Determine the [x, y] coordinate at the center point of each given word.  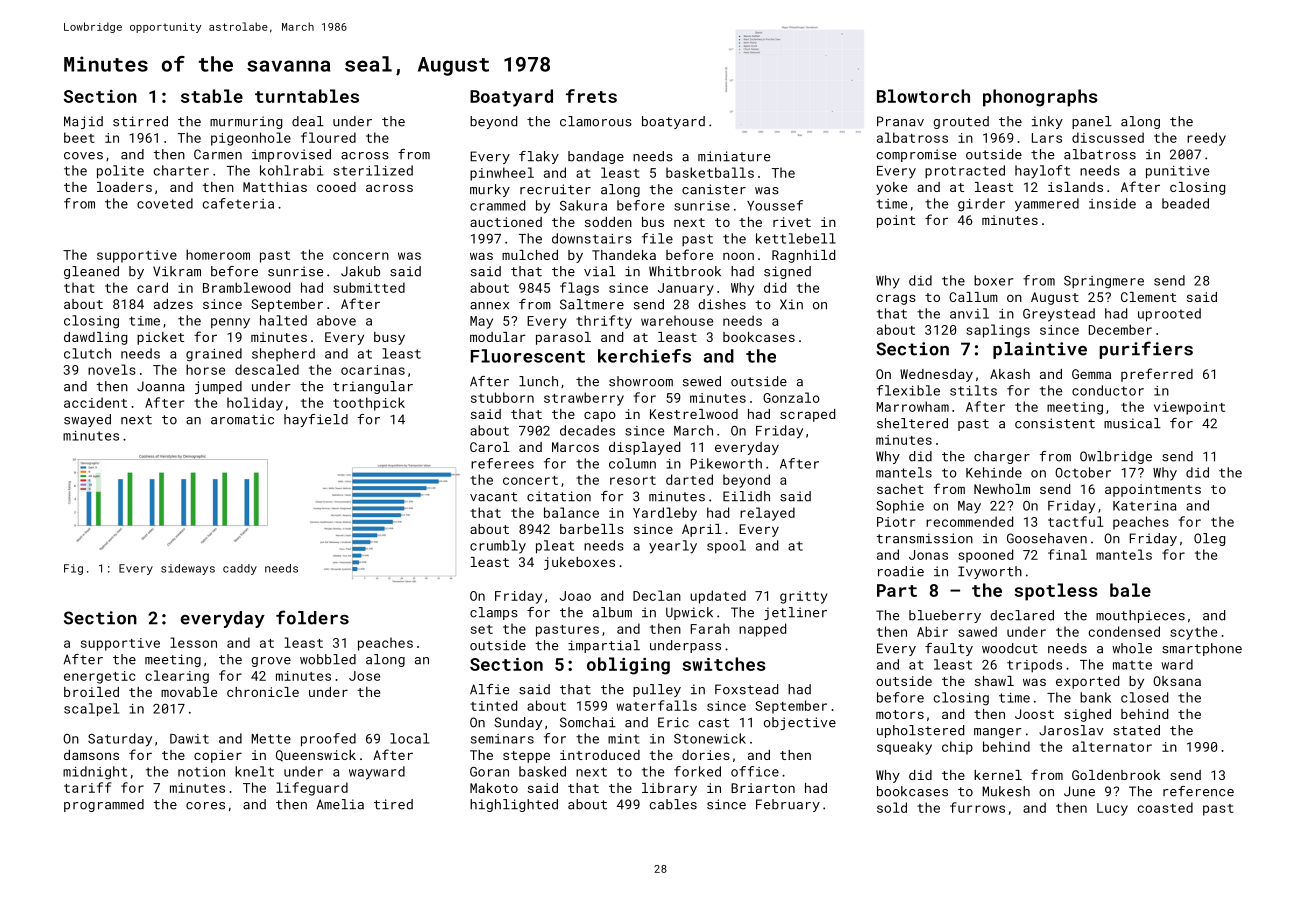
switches [724, 664]
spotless [1056, 592]
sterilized [373, 170]
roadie [901, 571]
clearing [177, 677]
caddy [240, 569]
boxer [993, 280]
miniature [734, 156]
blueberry [945, 616]
